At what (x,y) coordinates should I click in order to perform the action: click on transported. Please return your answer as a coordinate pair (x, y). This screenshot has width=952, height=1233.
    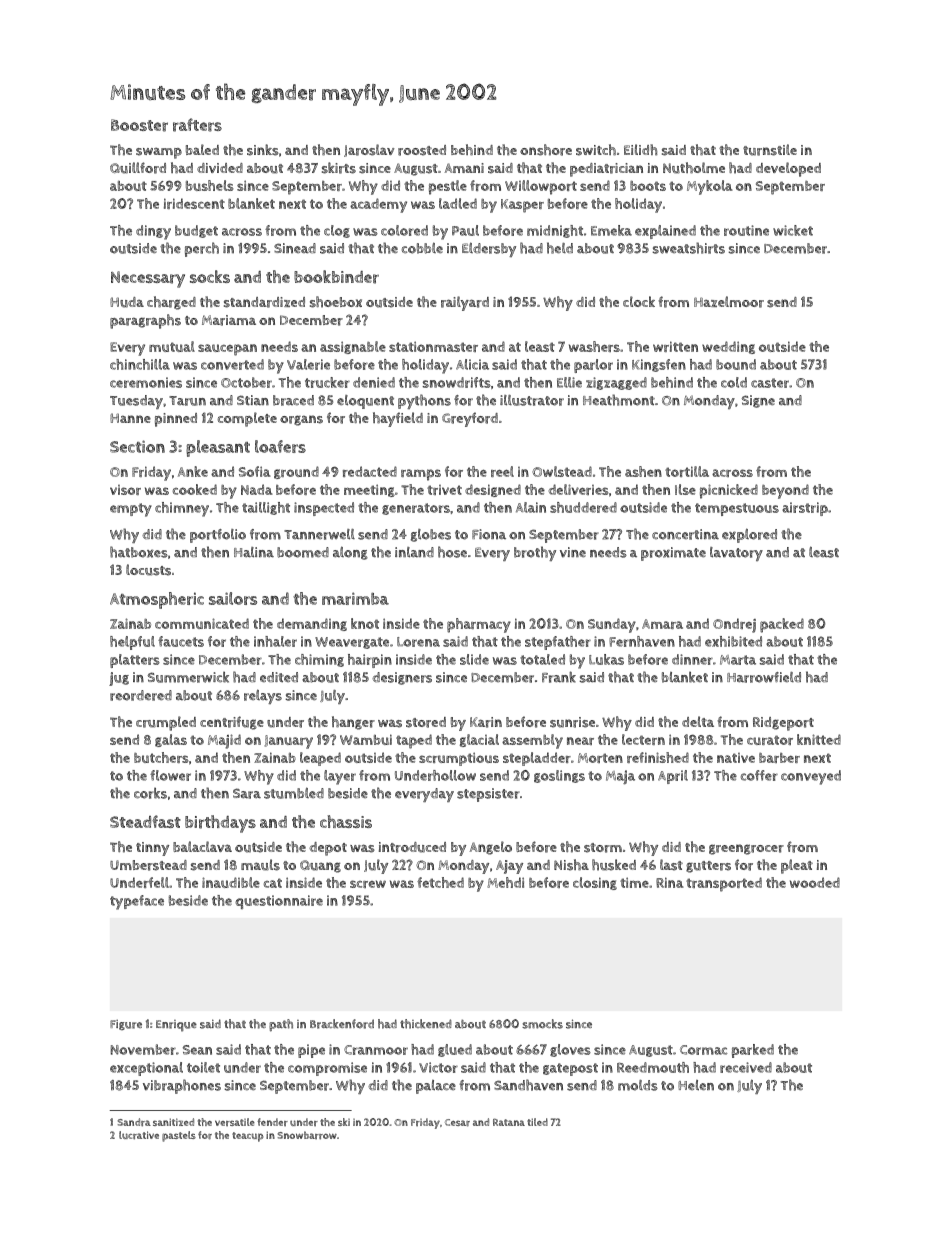
    Looking at the image, I should click on (724, 884).
